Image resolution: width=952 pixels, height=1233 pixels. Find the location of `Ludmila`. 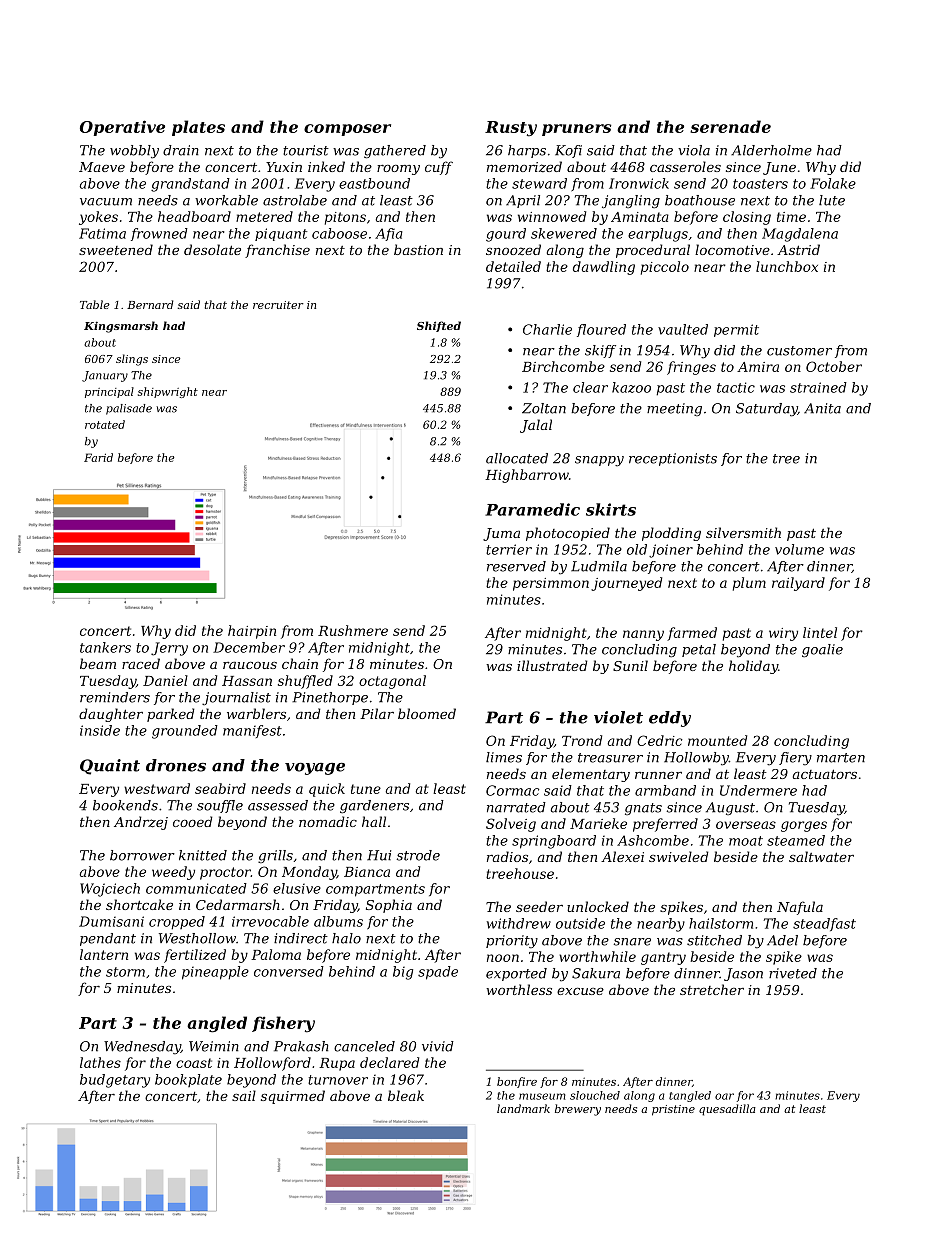

Ludmila is located at coordinates (599, 566).
